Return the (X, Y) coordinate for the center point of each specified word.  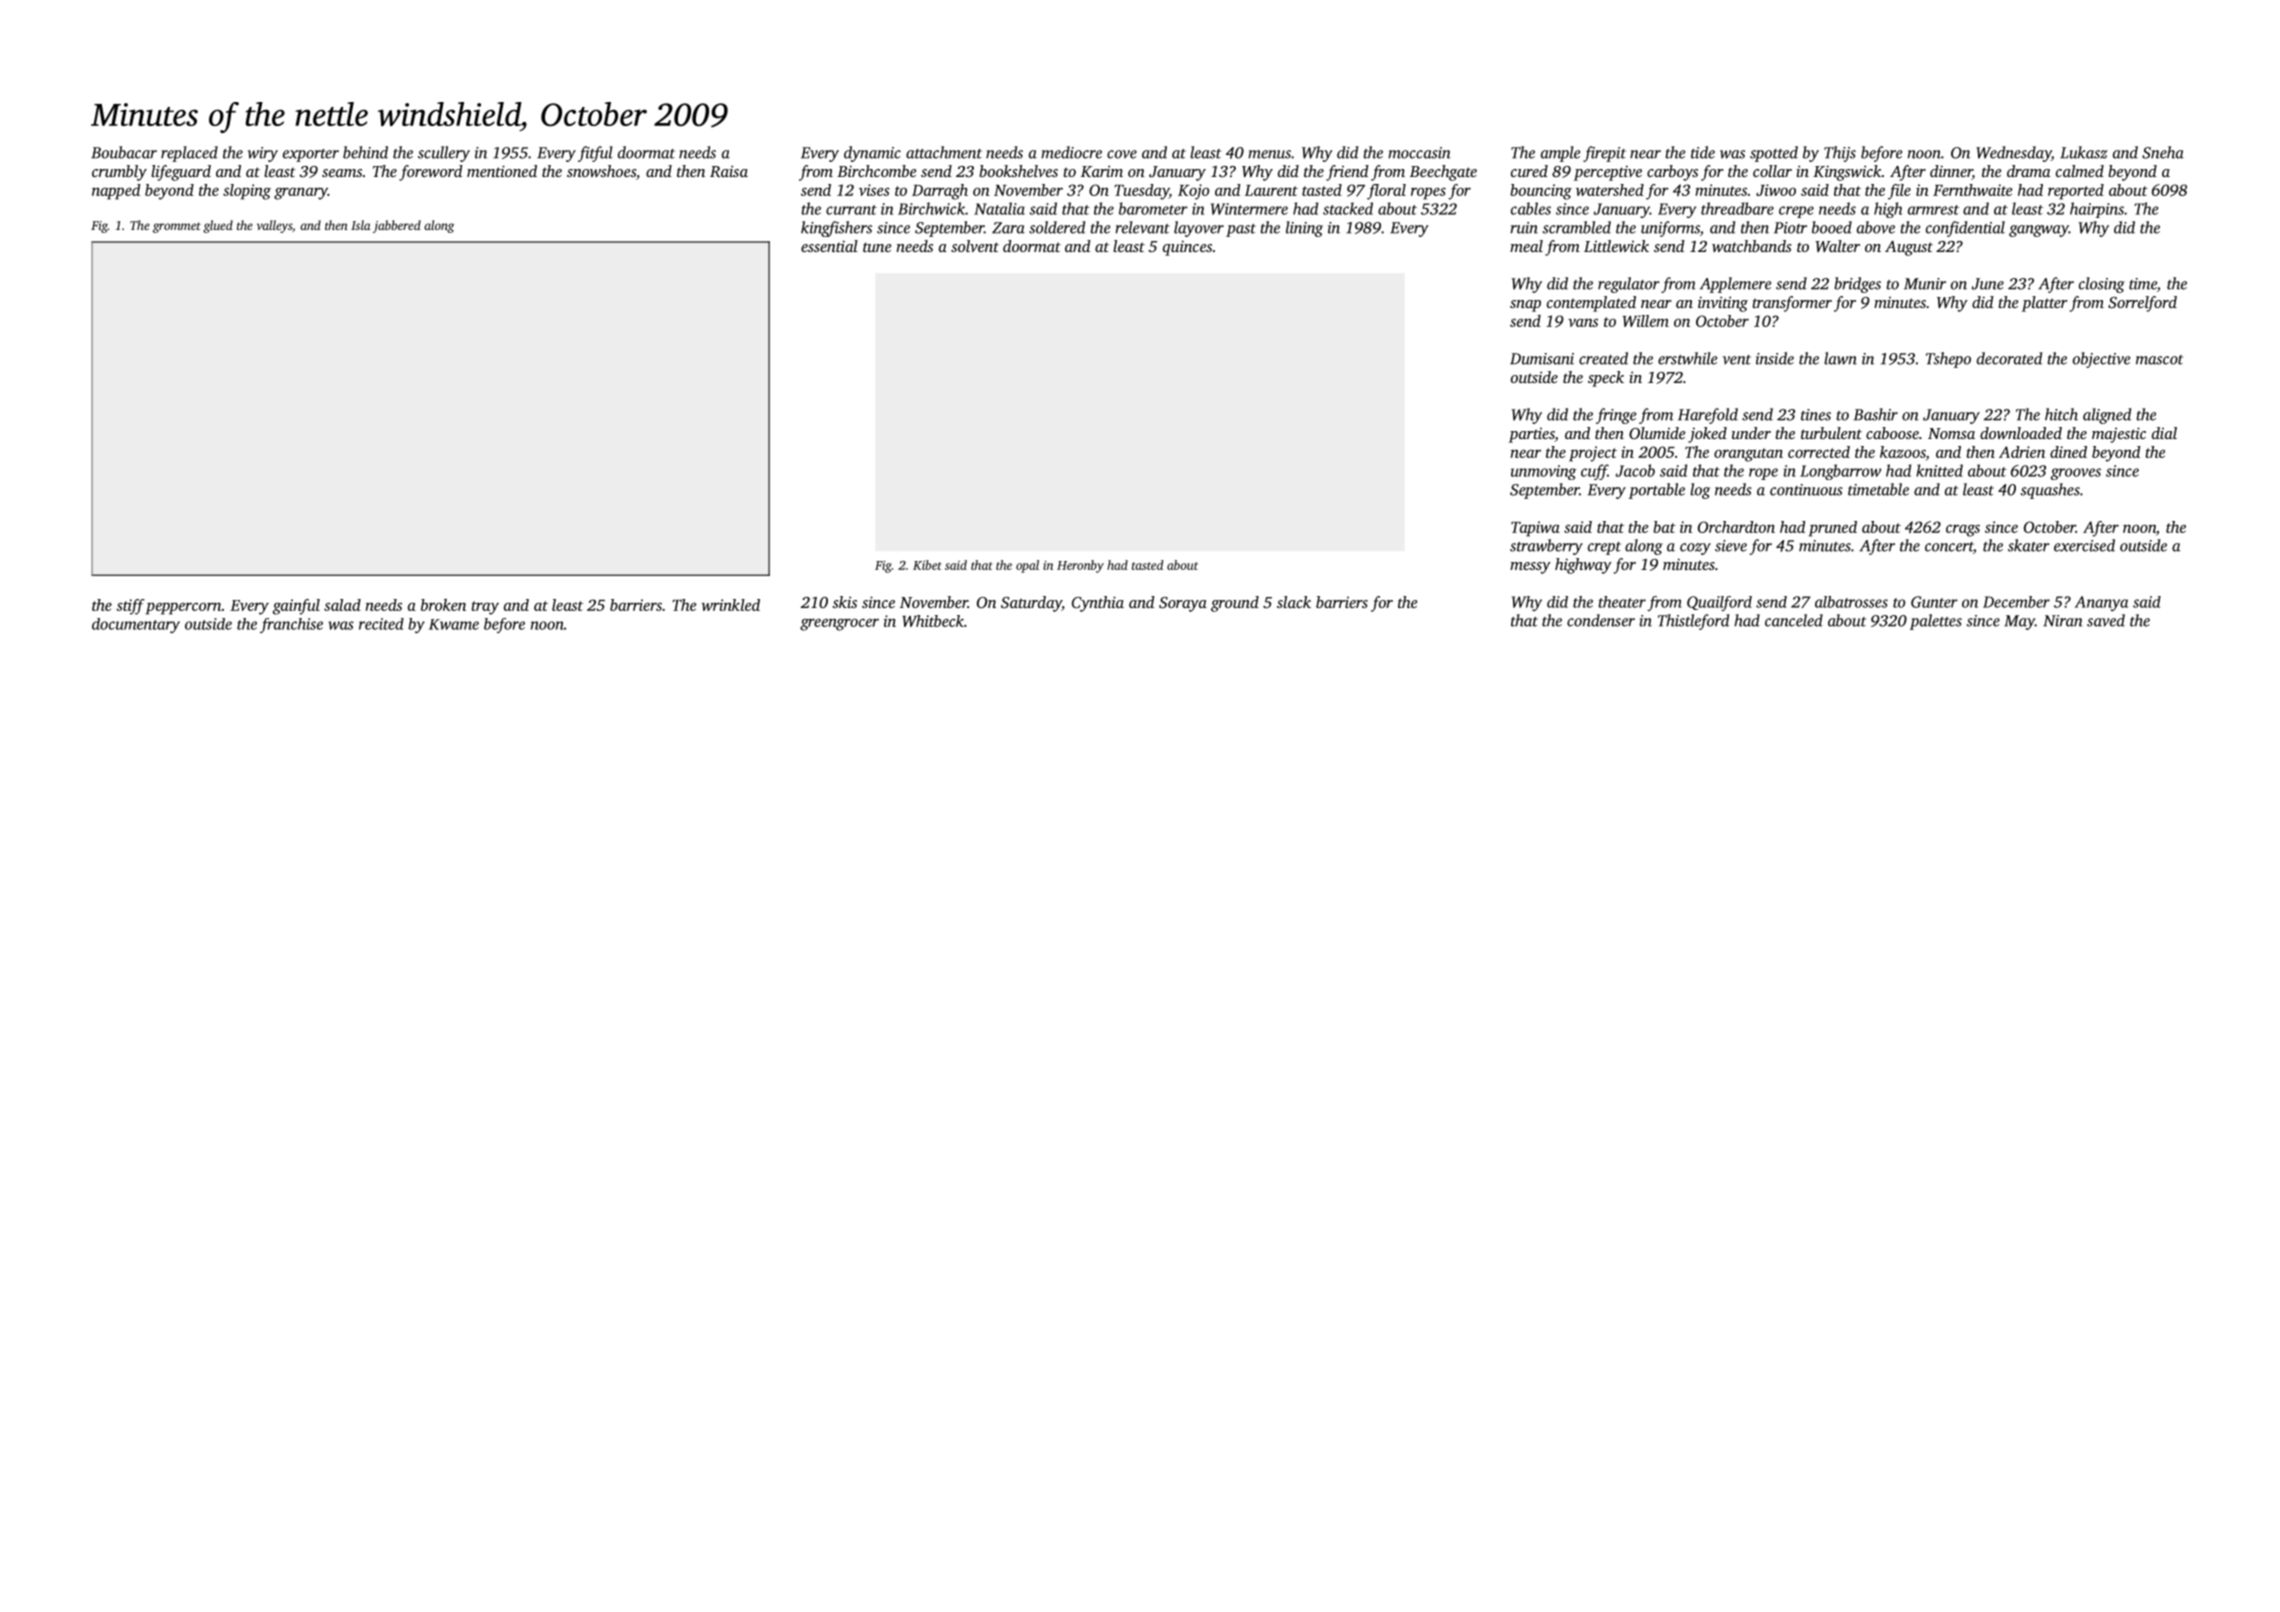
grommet (177, 227)
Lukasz (2083, 152)
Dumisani (1542, 359)
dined (2068, 452)
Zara (1008, 228)
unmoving (1544, 472)
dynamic (872, 154)
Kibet (927, 565)
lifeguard (181, 173)
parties (1532, 435)
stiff (130, 607)
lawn (1840, 358)
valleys (274, 226)
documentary (136, 625)
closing (2102, 285)
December (2016, 602)
